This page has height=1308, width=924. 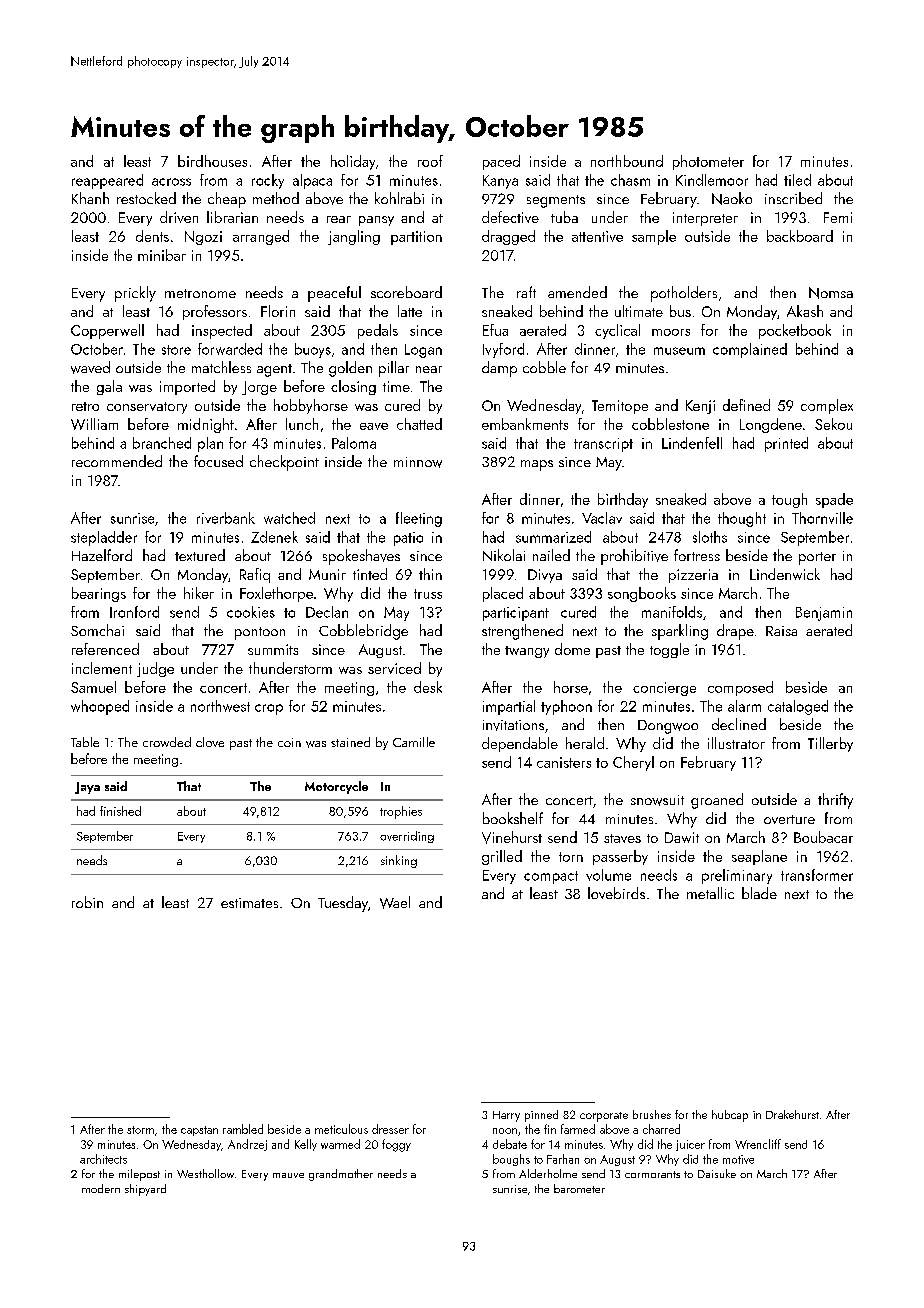 What do you see at coordinates (705, 219) in the page?
I see `interpreter` at bounding box center [705, 219].
